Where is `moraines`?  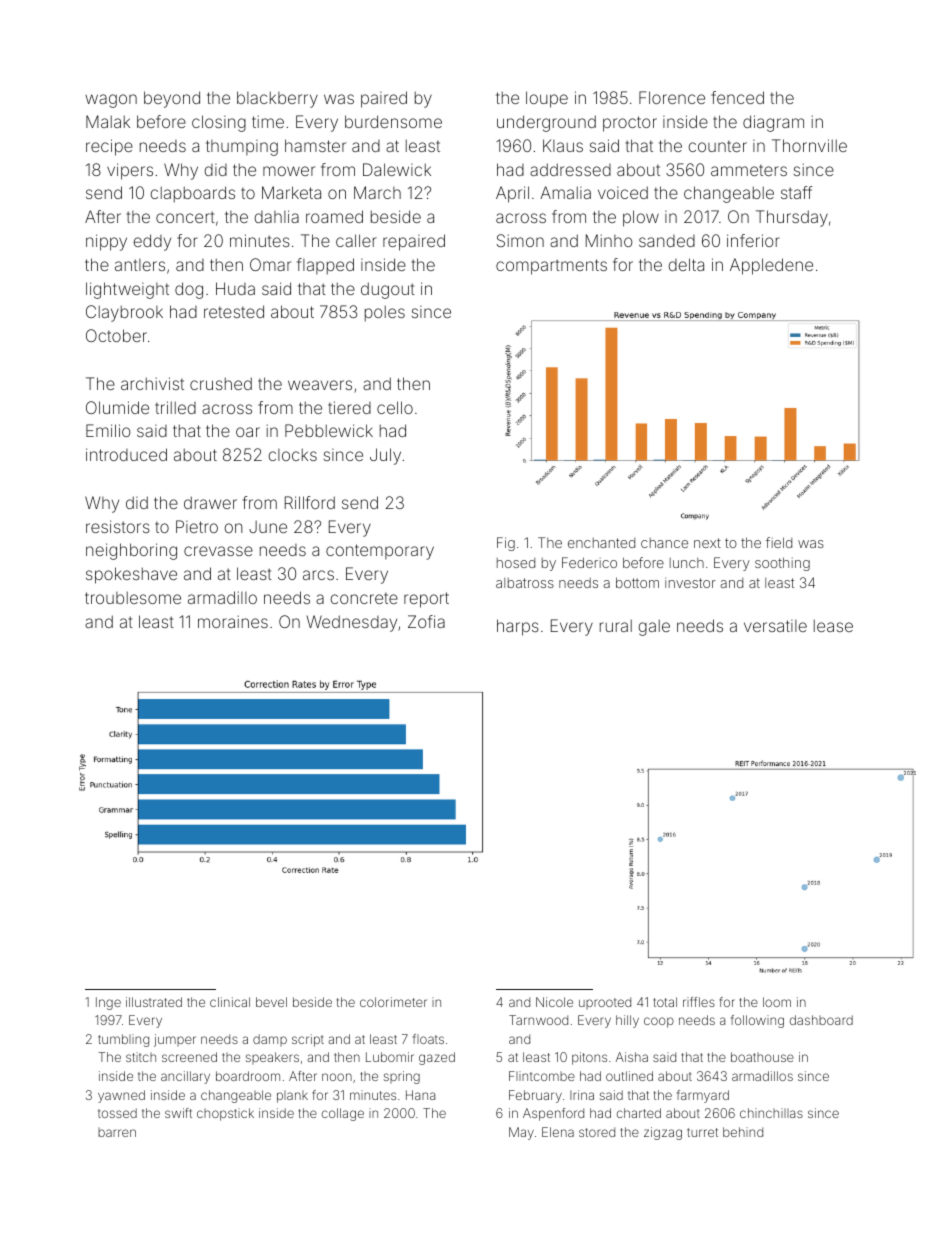
moraines is located at coordinates (233, 621).
